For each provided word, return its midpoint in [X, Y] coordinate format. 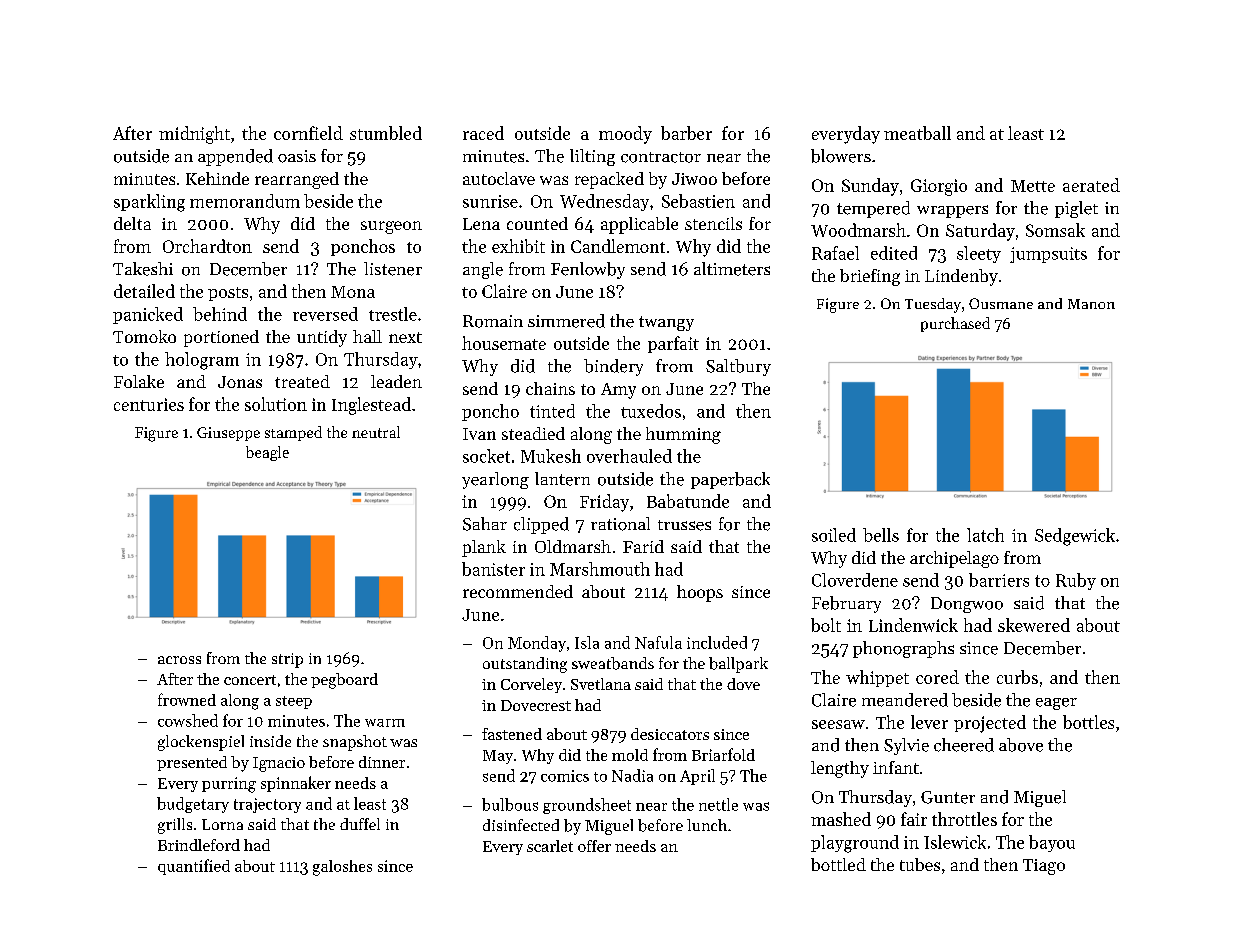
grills [175, 826]
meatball [917, 133]
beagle [267, 453]
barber [686, 133]
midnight [194, 135]
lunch [707, 825]
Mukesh [551, 456]
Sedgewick [1075, 537]
